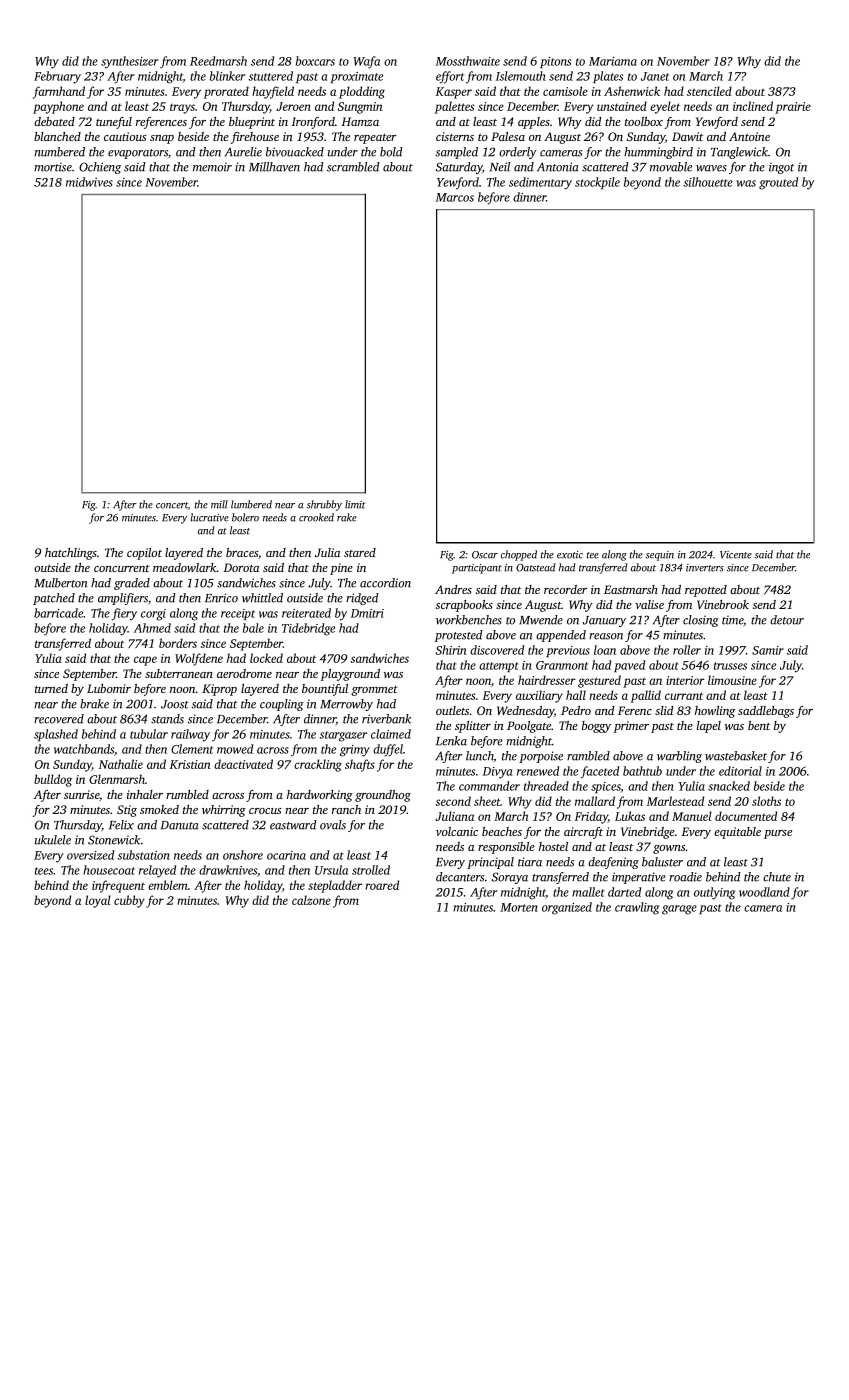 This screenshot has width=849, height=1400. What do you see at coordinates (54, 599) in the screenshot?
I see `patched` at bounding box center [54, 599].
